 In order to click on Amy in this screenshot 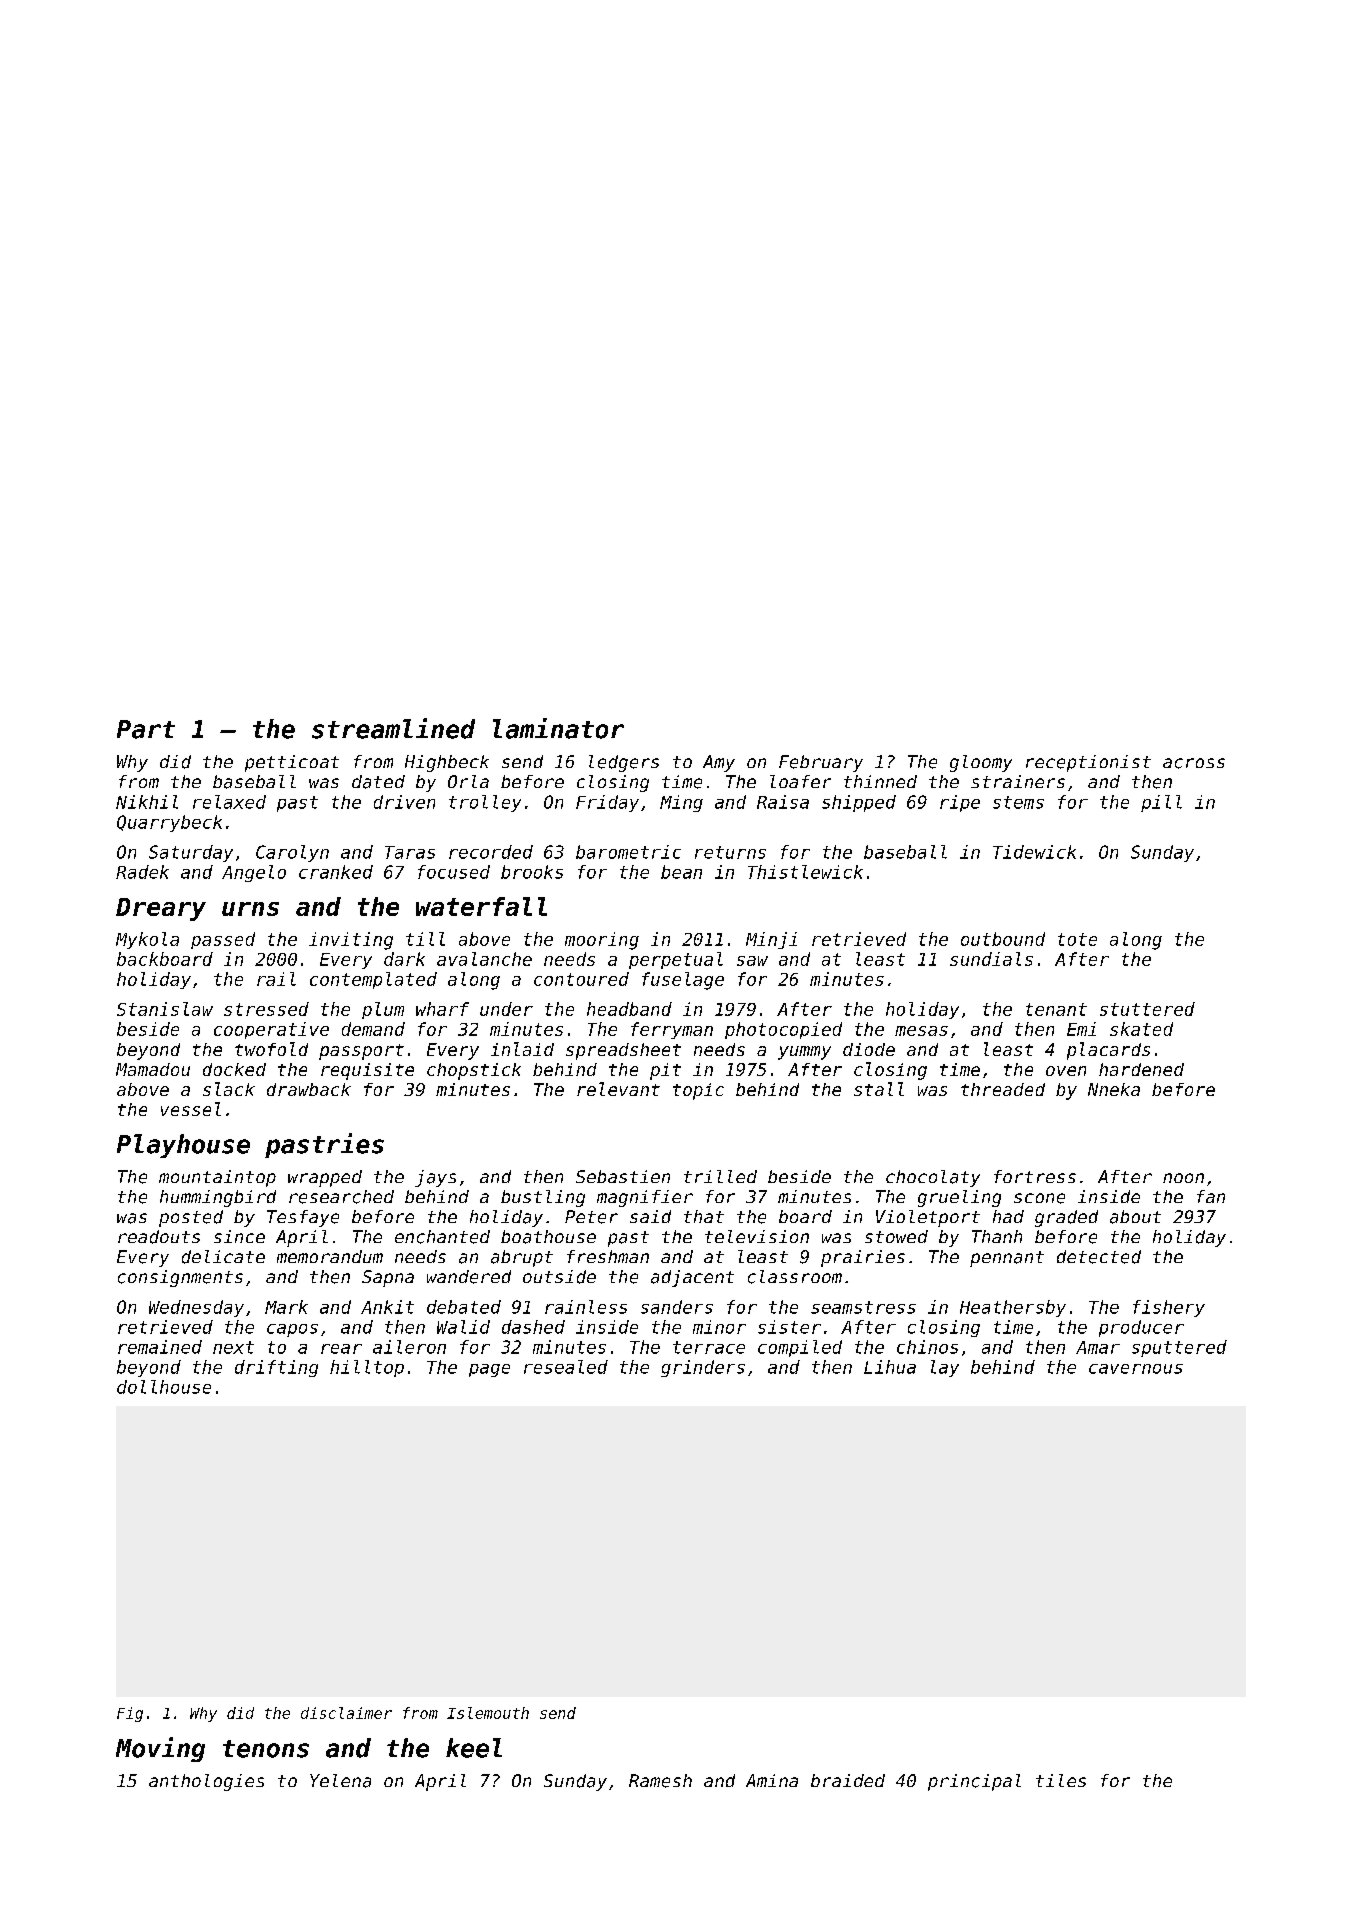, I will do `click(719, 763)`.
